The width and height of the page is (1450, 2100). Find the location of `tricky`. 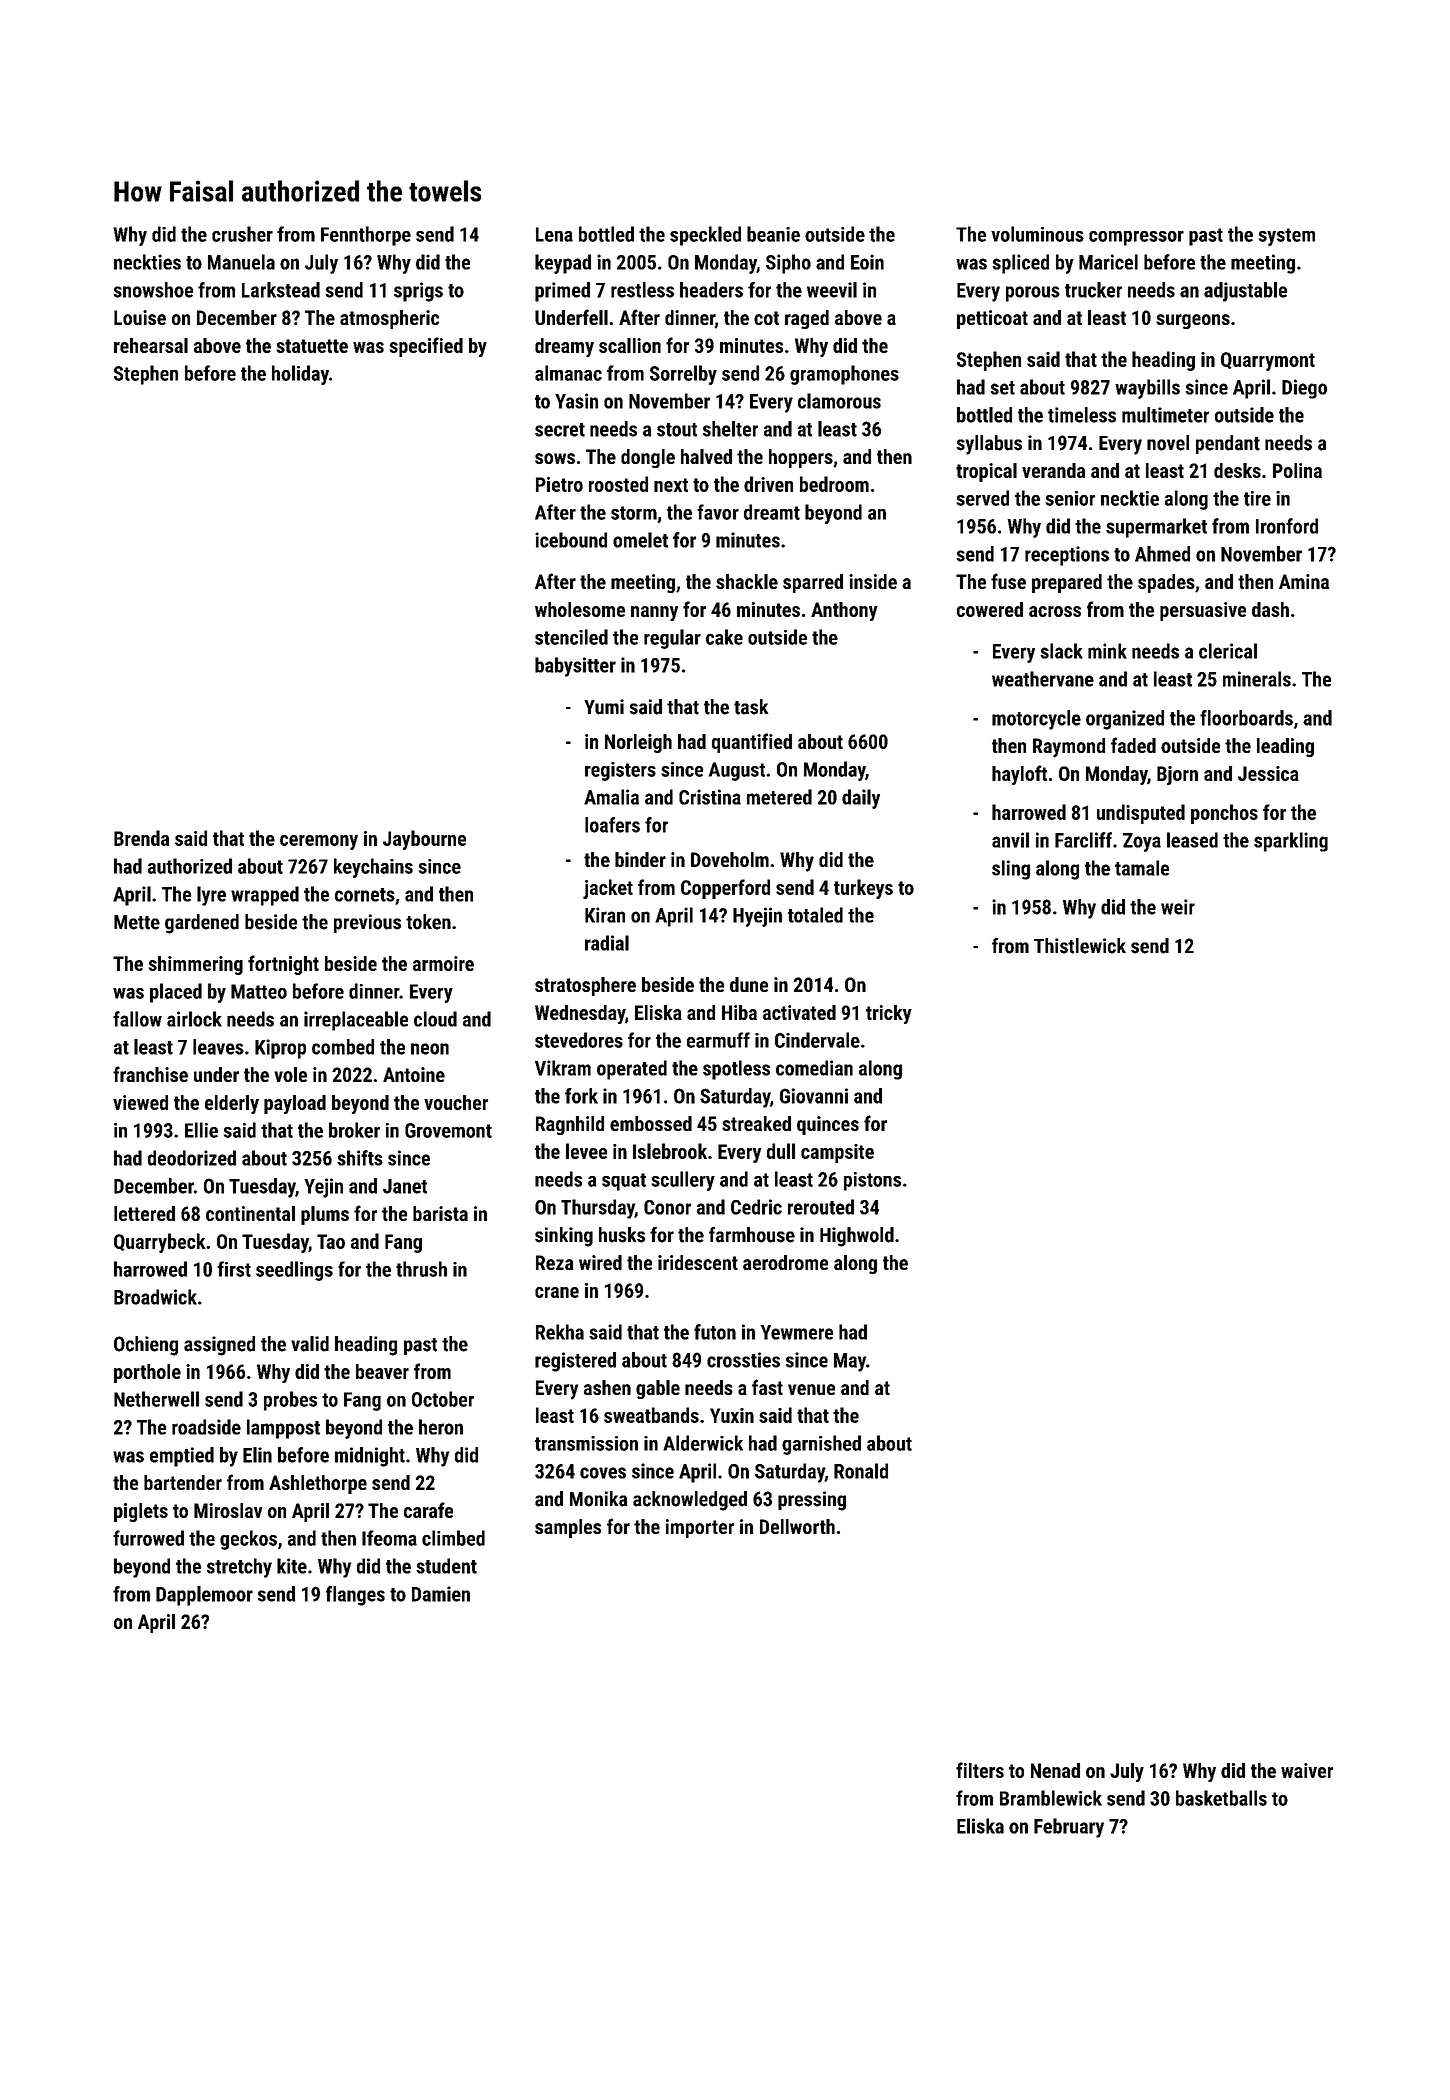

tricky is located at coordinates (889, 1014).
